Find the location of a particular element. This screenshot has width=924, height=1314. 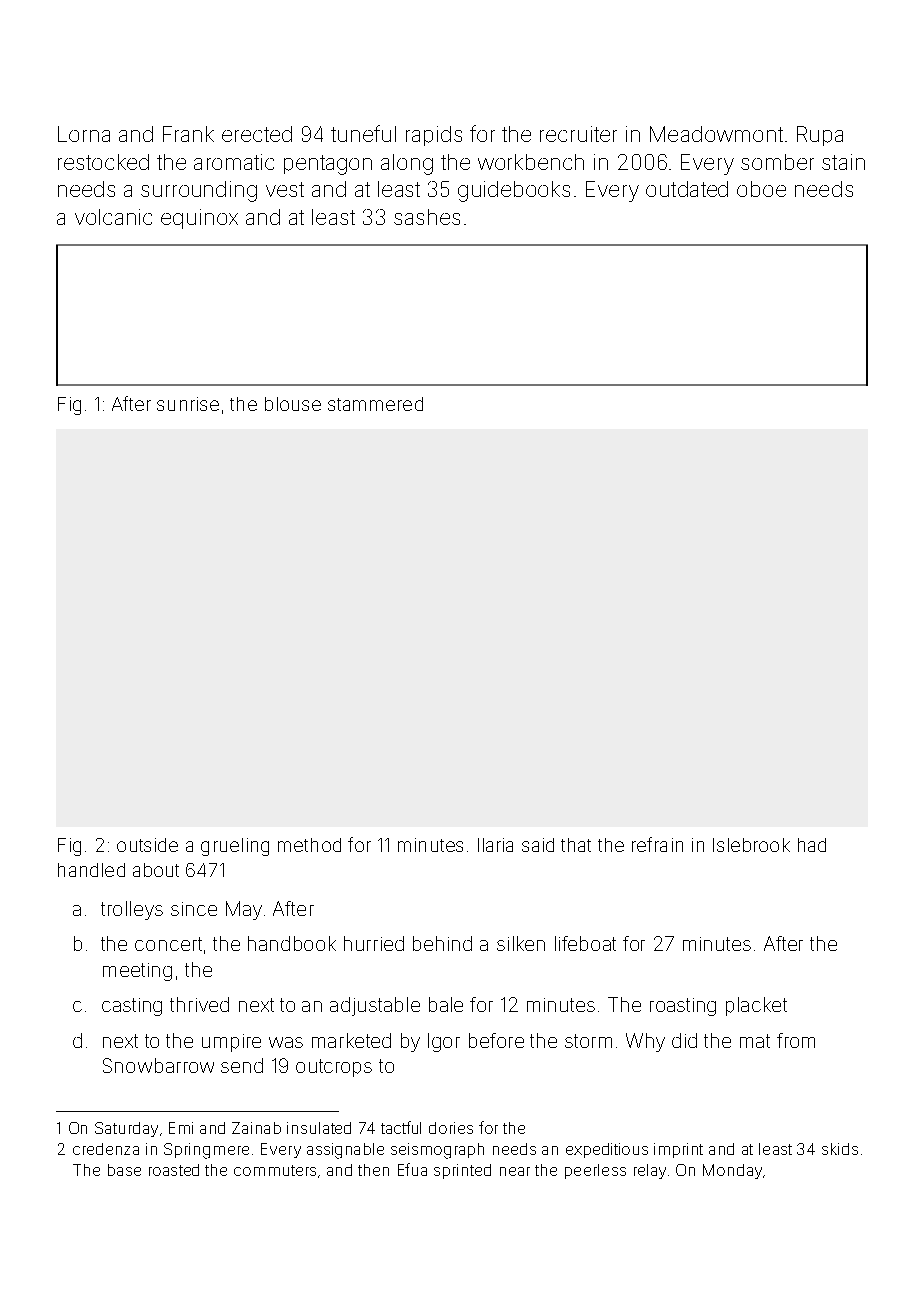

had is located at coordinates (812, 845).
